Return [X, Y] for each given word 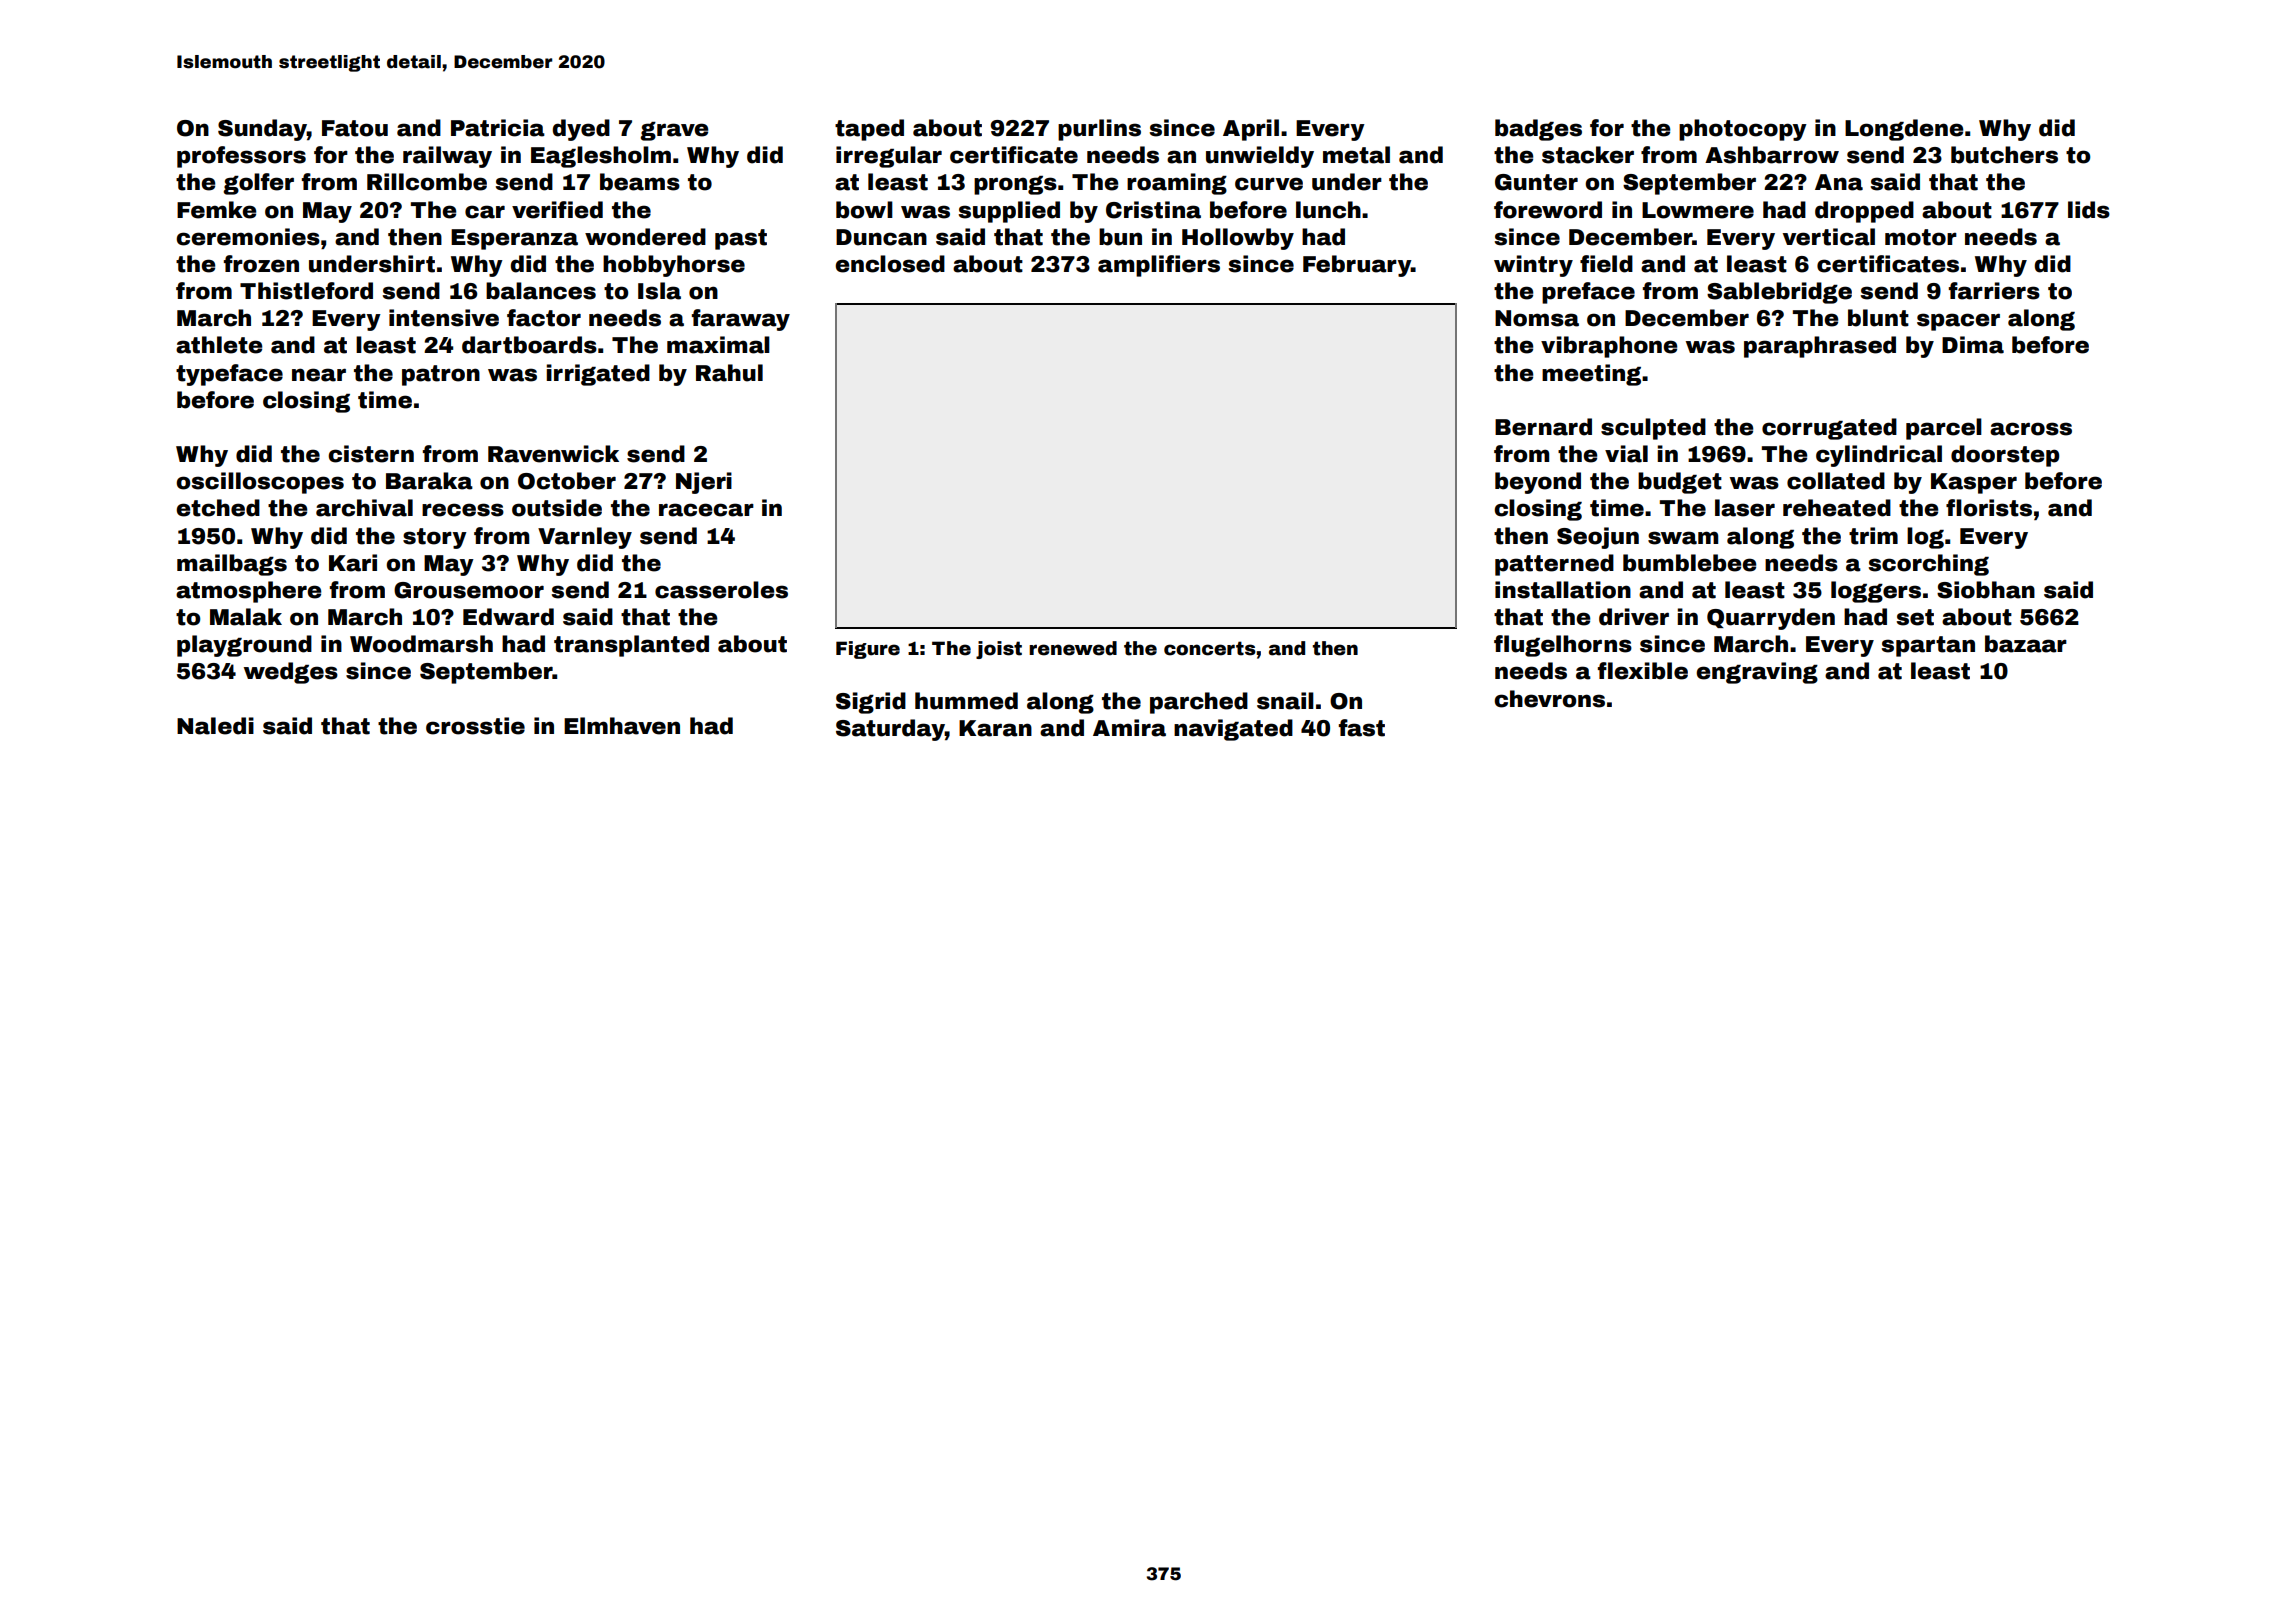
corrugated [1829, 429]
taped [869, 130]
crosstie [475, 726]
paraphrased [1820, 347]
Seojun [1598, 538]
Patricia [498, 128]
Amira [1129, 728]
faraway [741, 320]
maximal [718, 345]
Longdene [1904, 130]
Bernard [1543, 427]
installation [1563, 590]
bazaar [2026, 644]
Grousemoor [469, 590]
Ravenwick [553, 454]
